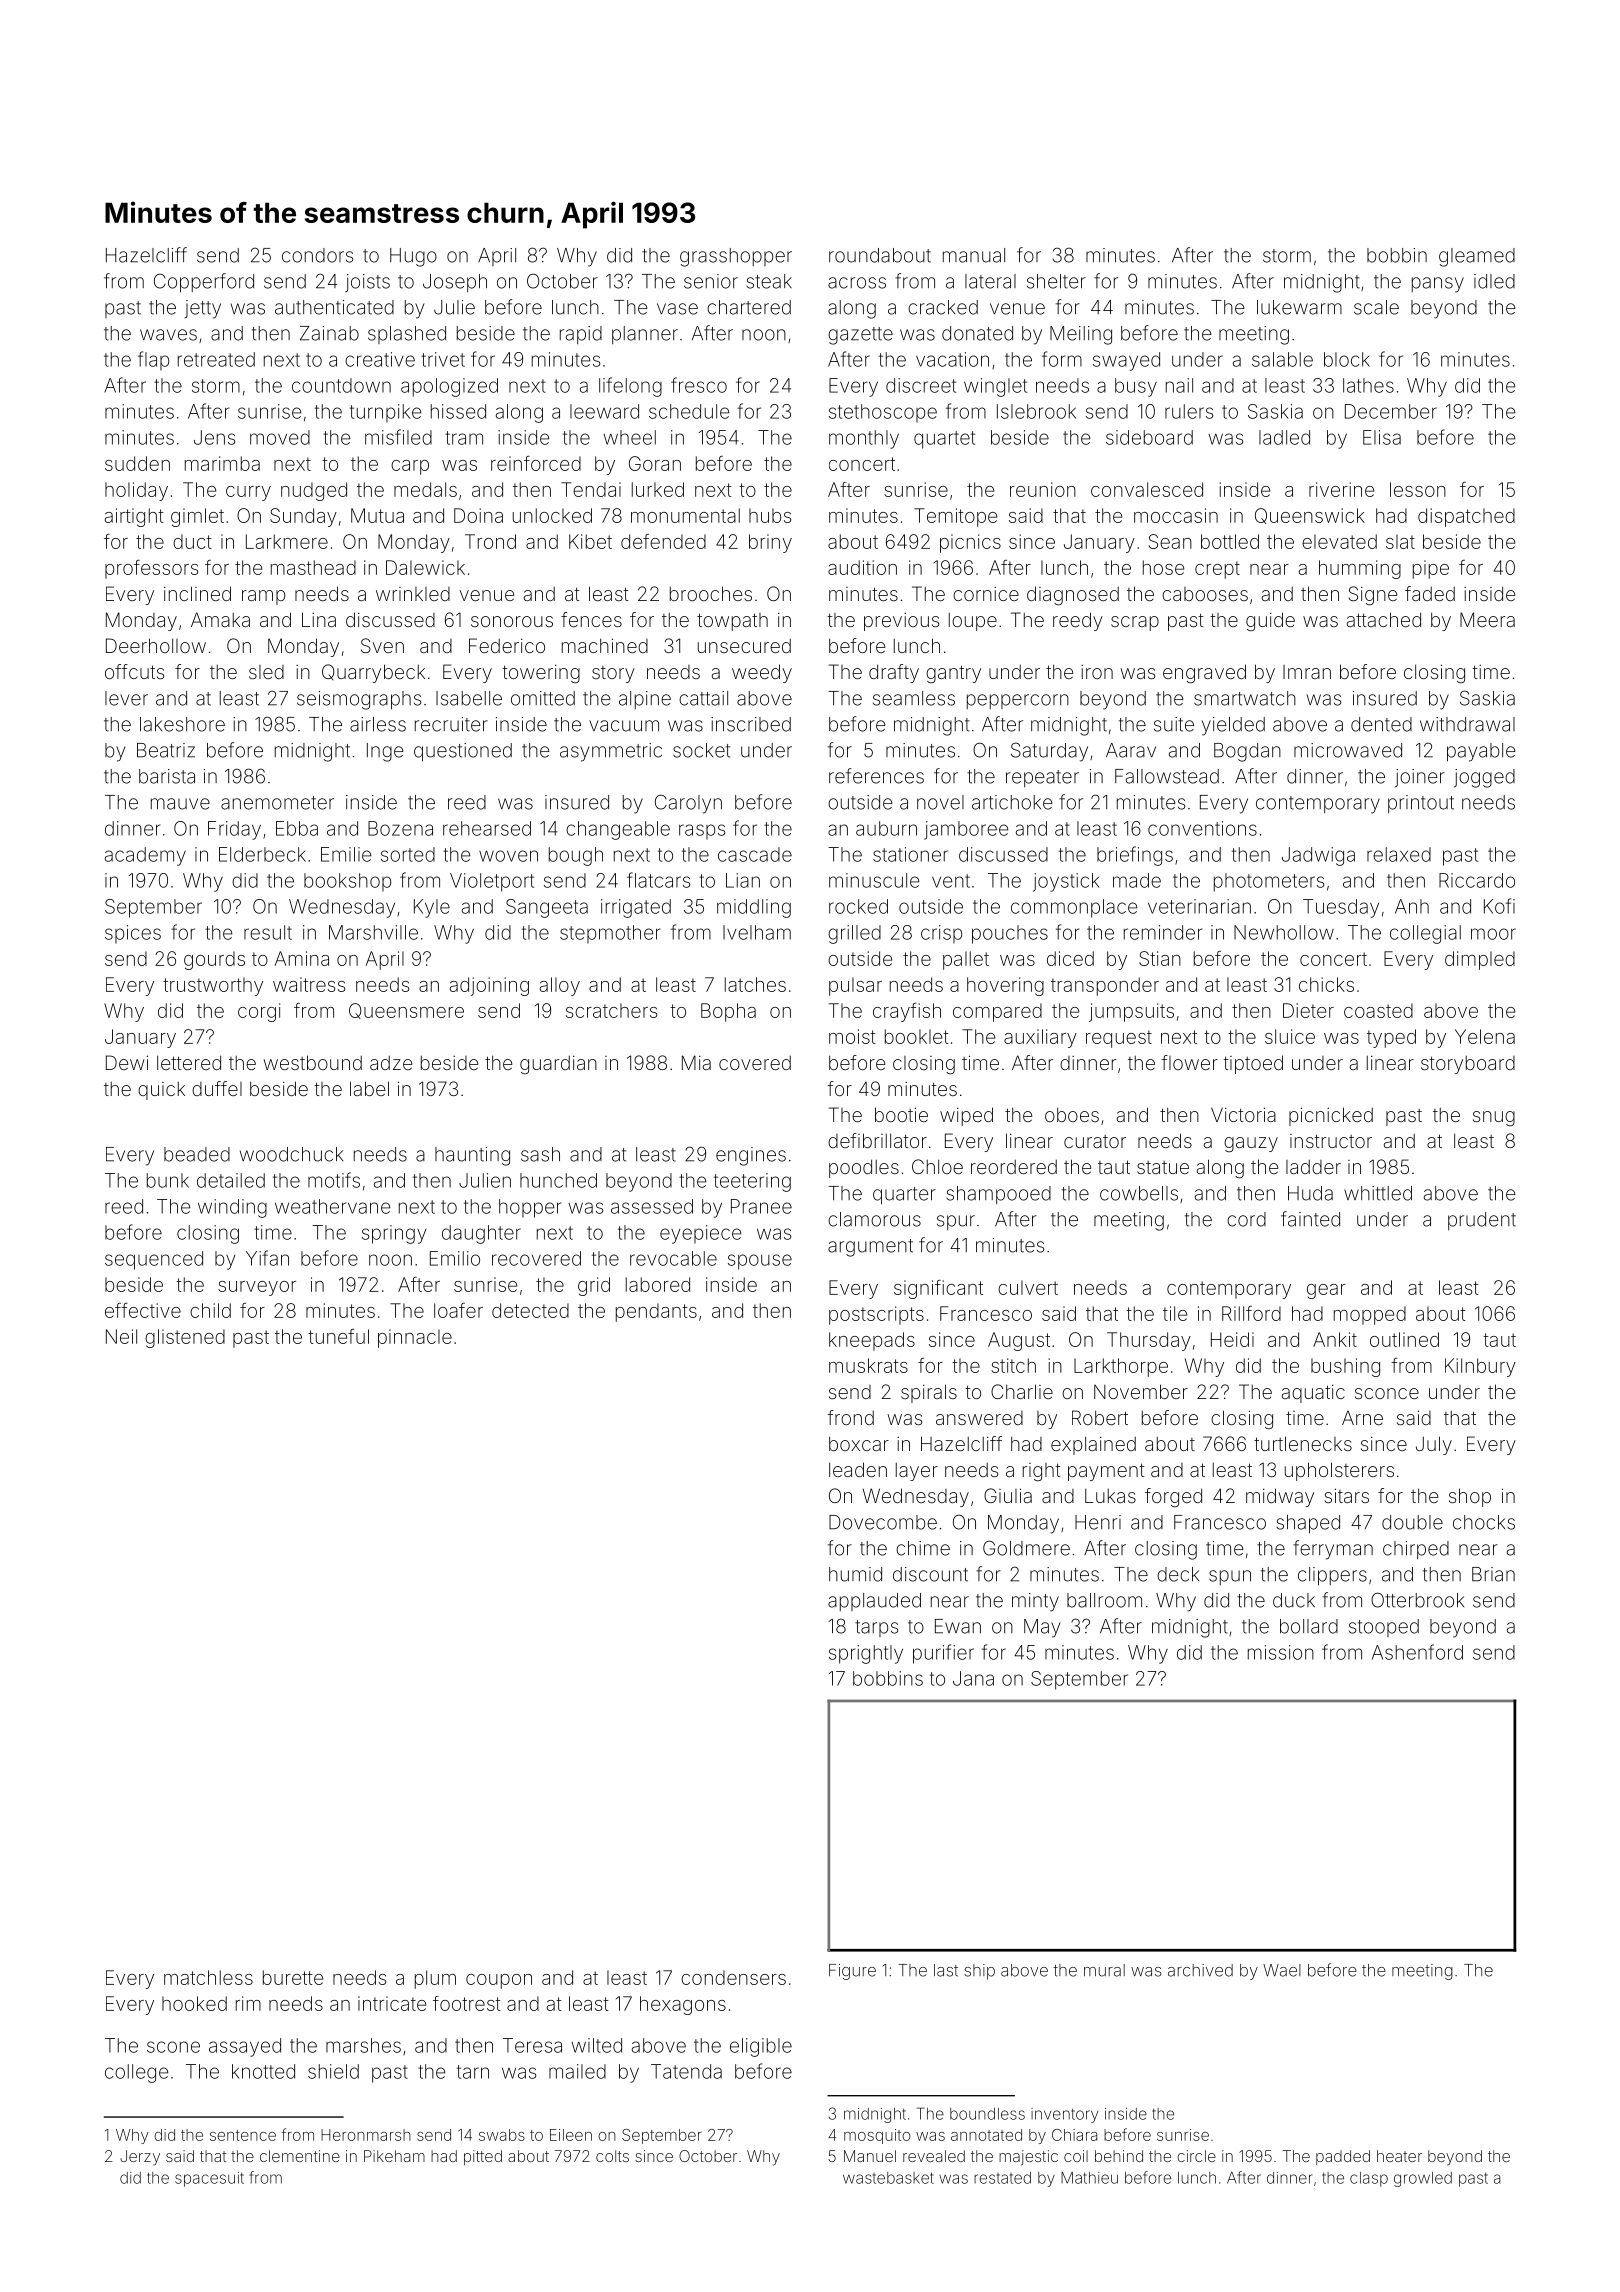  I want to click on pendants, so click(656, 1312).
